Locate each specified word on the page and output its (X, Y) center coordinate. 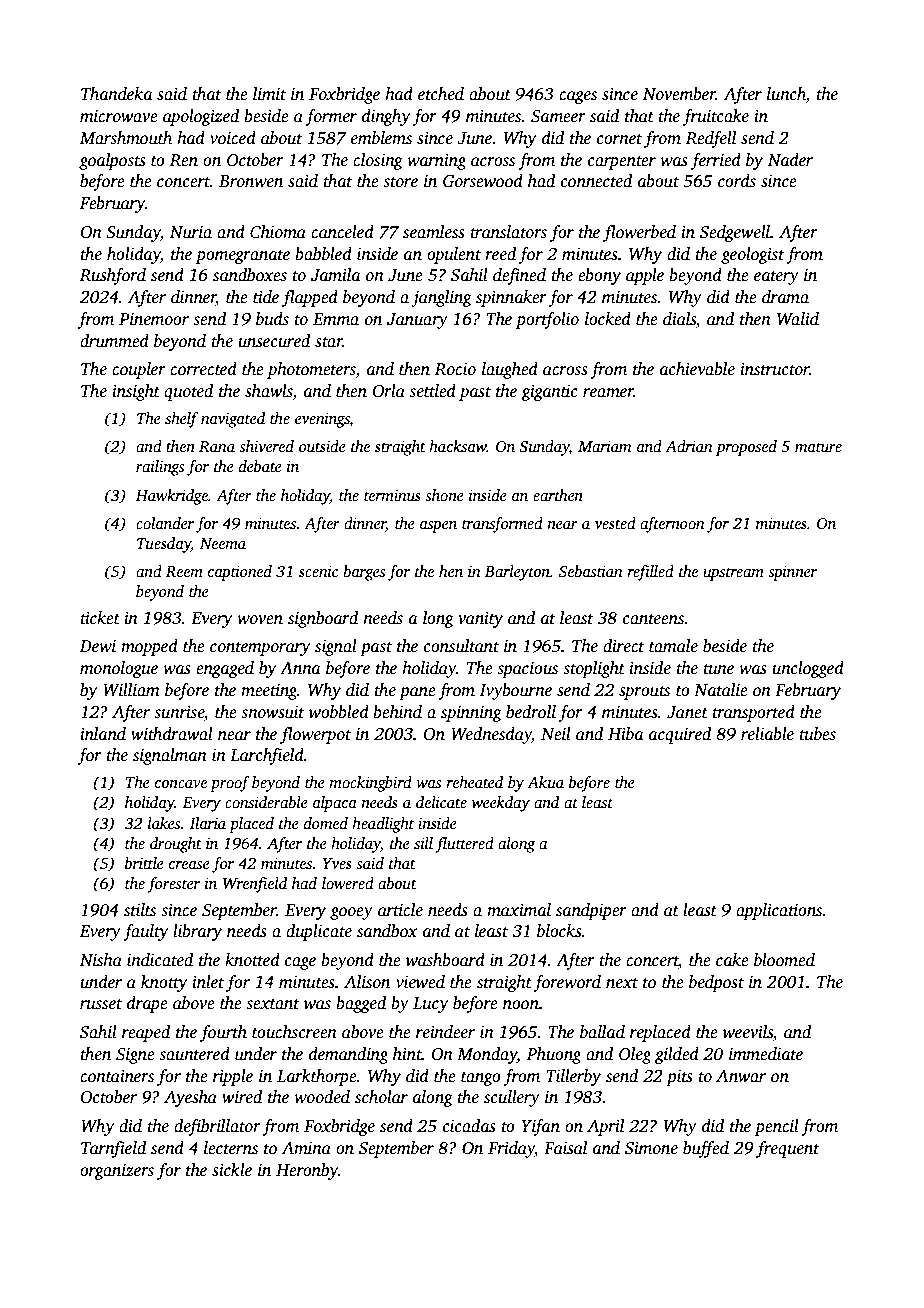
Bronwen (251, 181)
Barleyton (517, 573)
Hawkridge (172, 497)
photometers (311, 370)
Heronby (307, 1171)
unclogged (808, 669)
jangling (442, 298)
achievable (697, 369)
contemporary (260, 649)
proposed (746, 448)
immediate (766, 1054)
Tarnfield (113, 1149)
